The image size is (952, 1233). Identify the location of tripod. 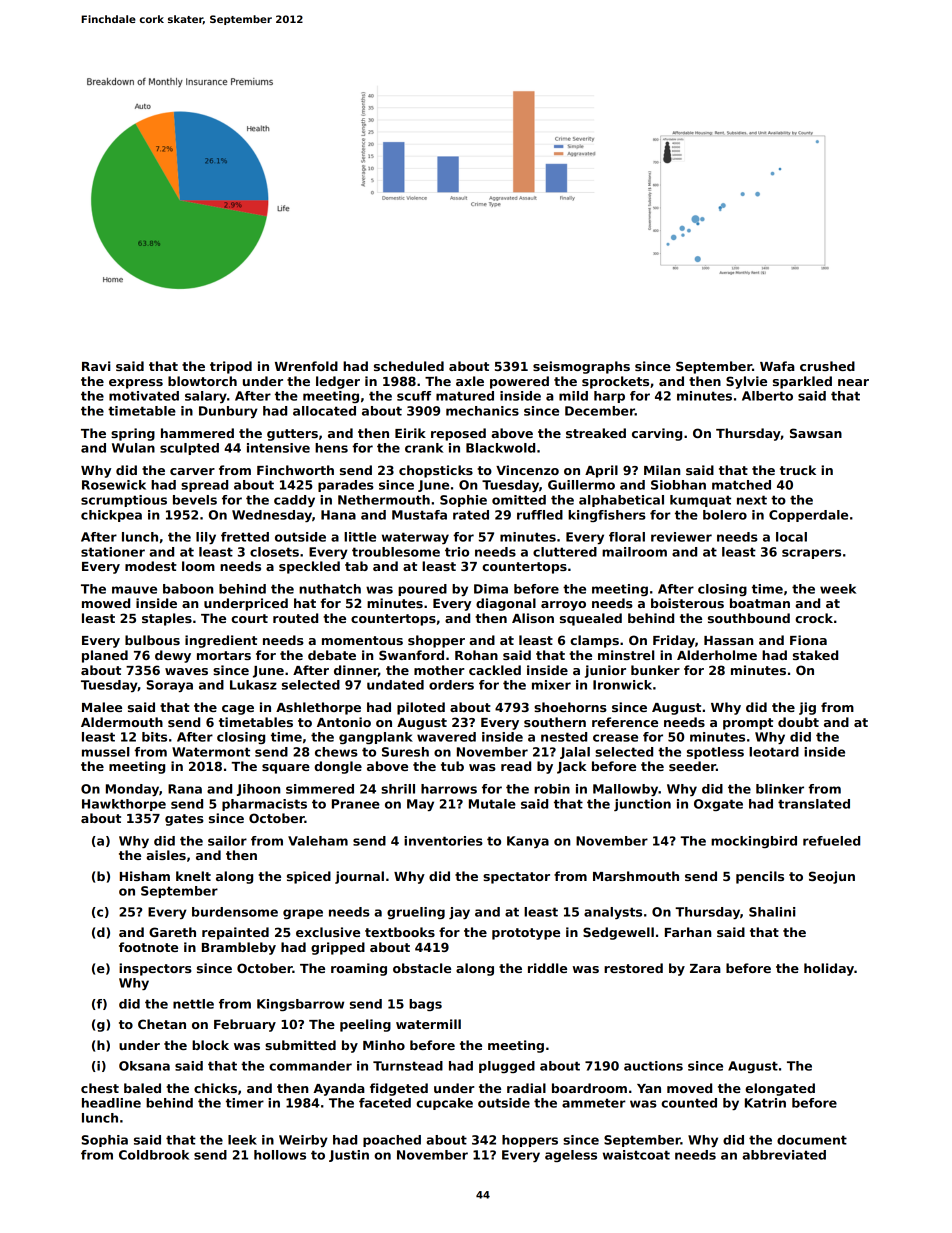
(231, 367).
